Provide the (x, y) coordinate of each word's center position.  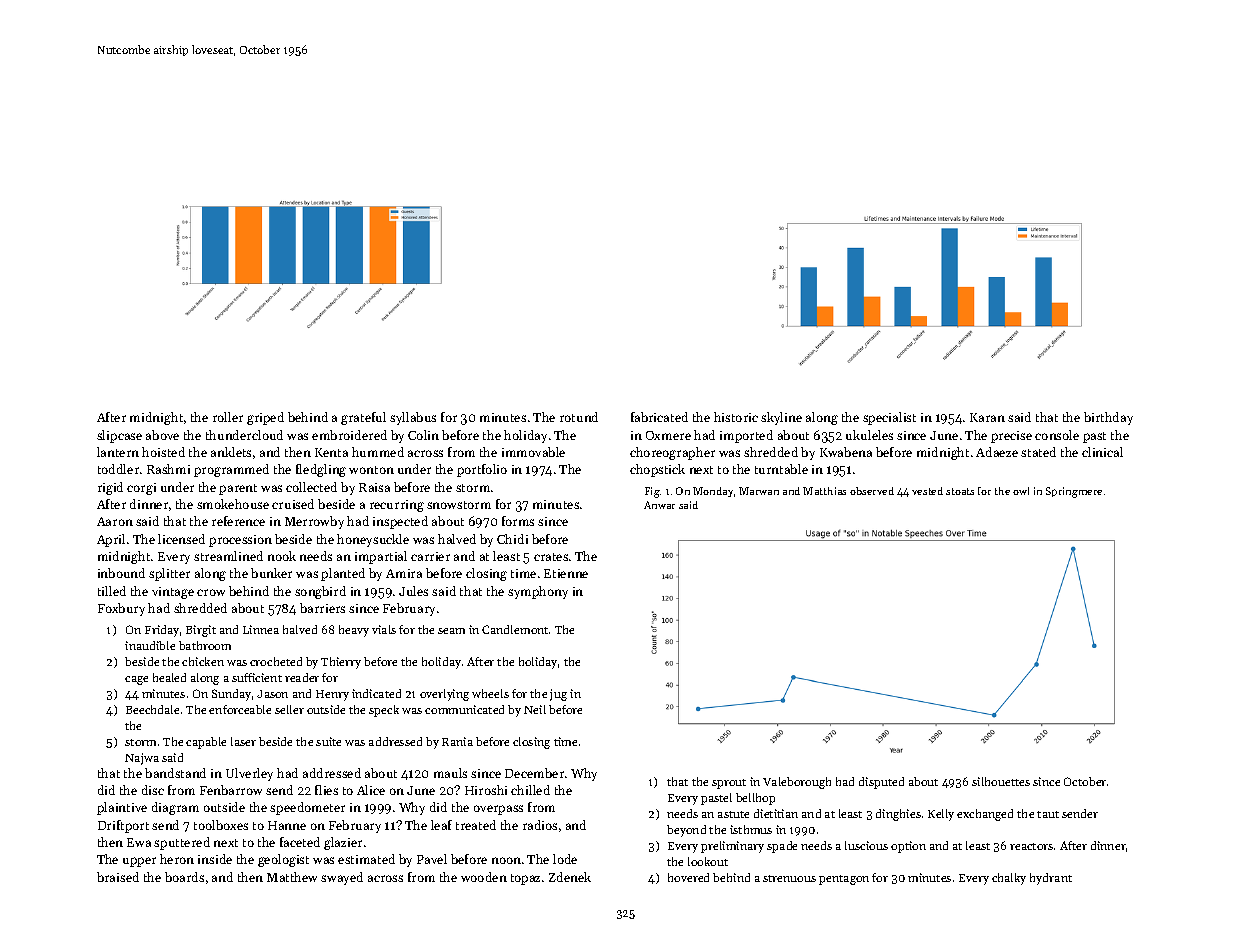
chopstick (657, 470)
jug (558, 695)
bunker (271, 573)
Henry (332, 695)
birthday (1108, 418)
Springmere (1074, 492)
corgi (141, 489)
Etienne (566, 573)
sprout (729, 784)
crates (551, 557)
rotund (579, 417)
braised (118, 877)
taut (1048, 814)
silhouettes (1001, 781)
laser (243, 741)
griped (265, 418)
